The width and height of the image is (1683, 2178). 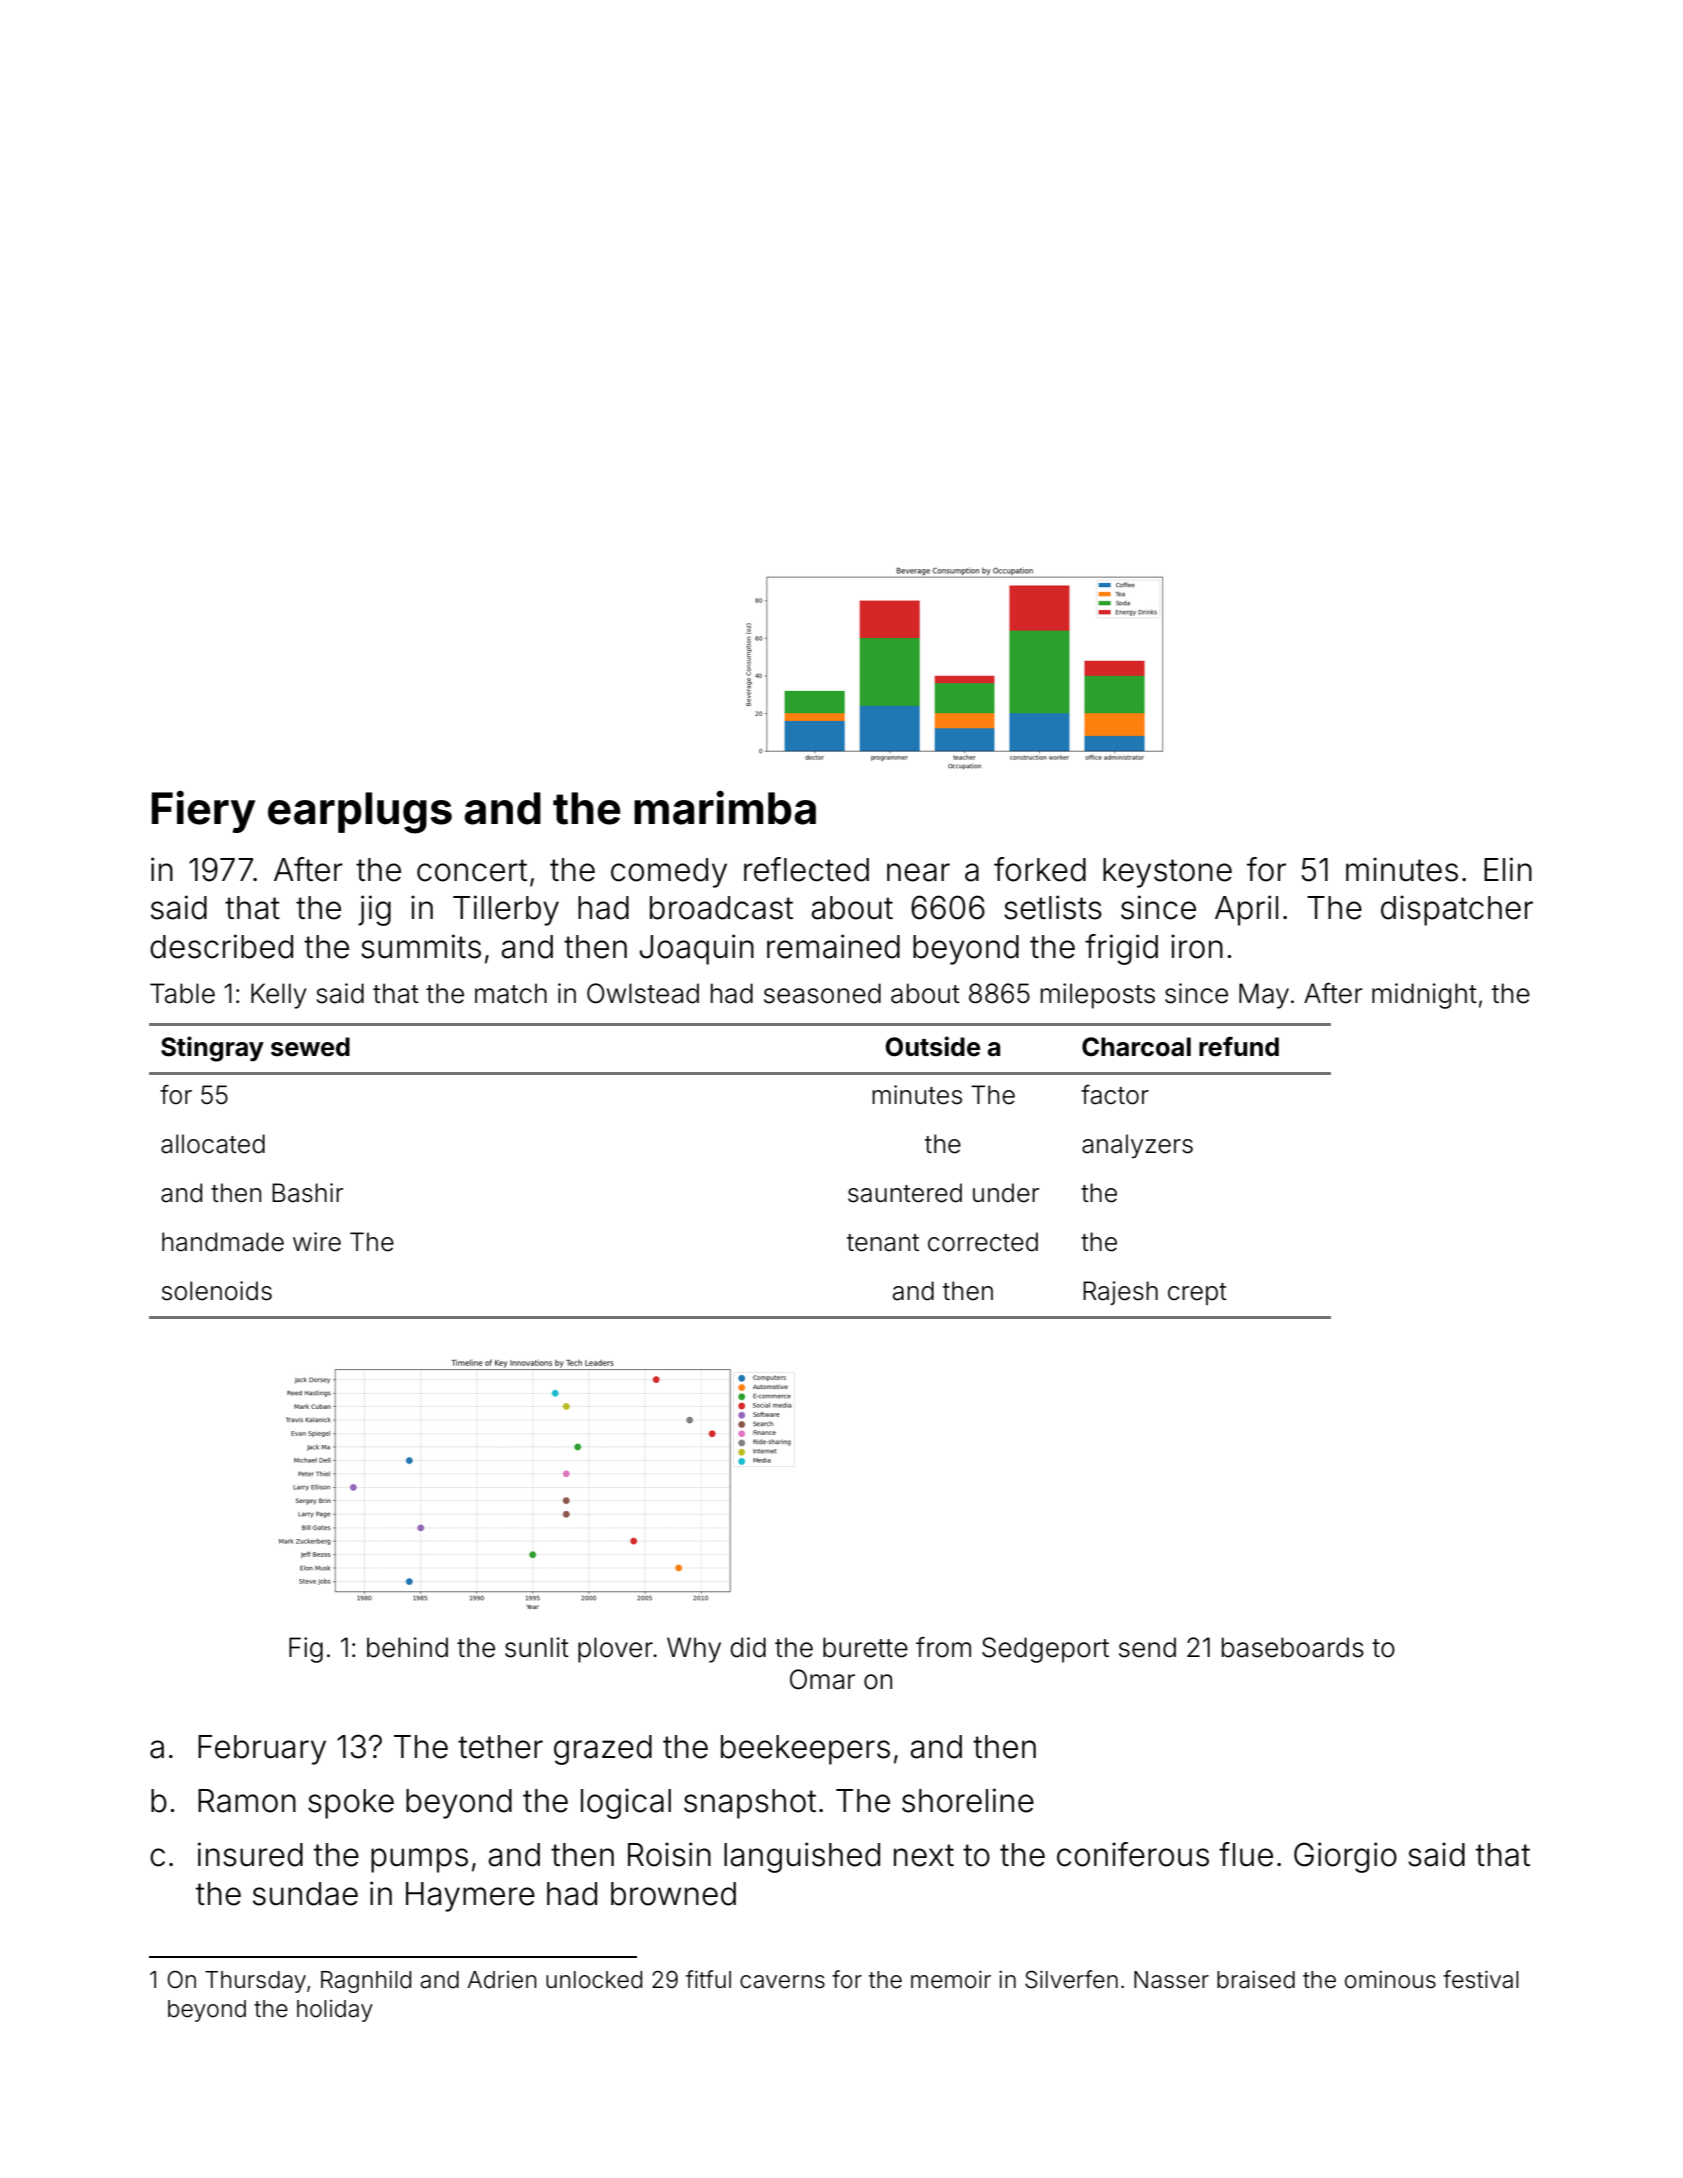 What do you see at coordinates (335, 2011) in the image?
I see `holiday` at bounding box center [335, 2011].
